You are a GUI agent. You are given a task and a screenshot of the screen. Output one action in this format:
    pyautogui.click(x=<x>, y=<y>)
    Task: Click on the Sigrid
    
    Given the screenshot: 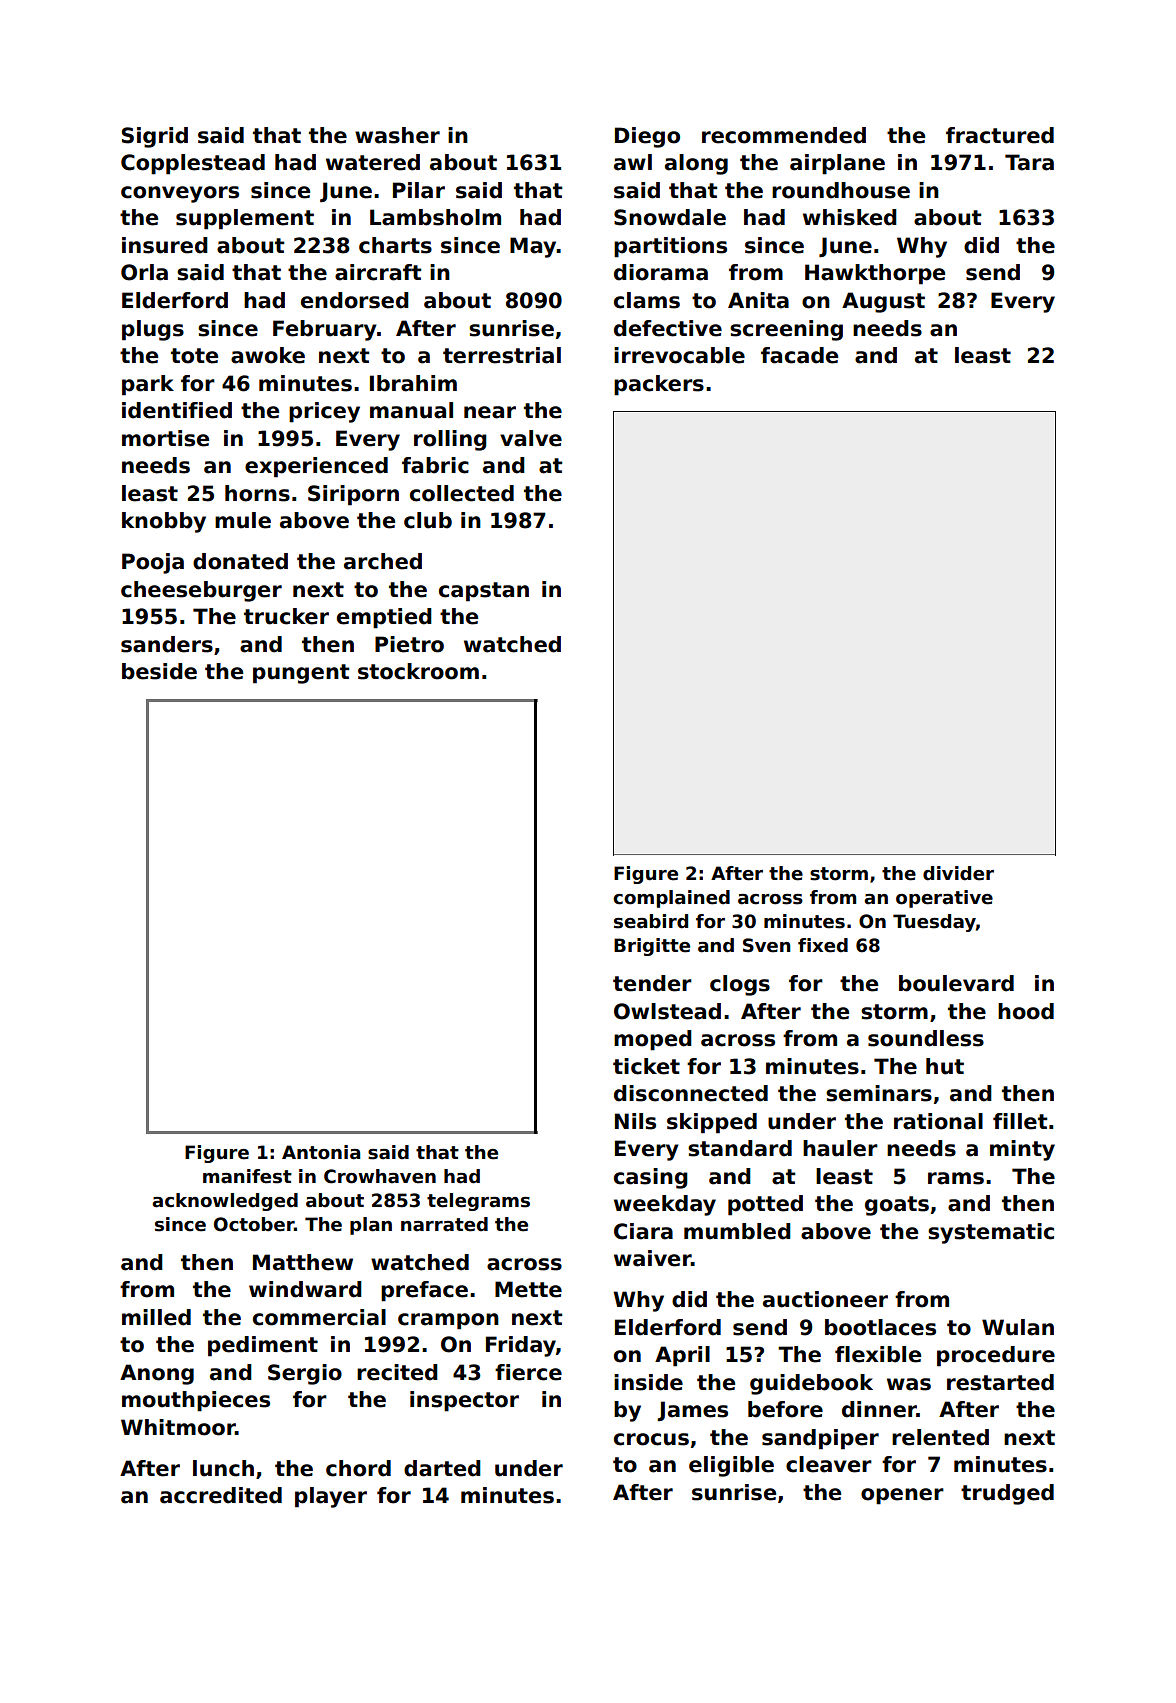 What is the action you would take?
    pyautogui.click(x=155, y=137)
